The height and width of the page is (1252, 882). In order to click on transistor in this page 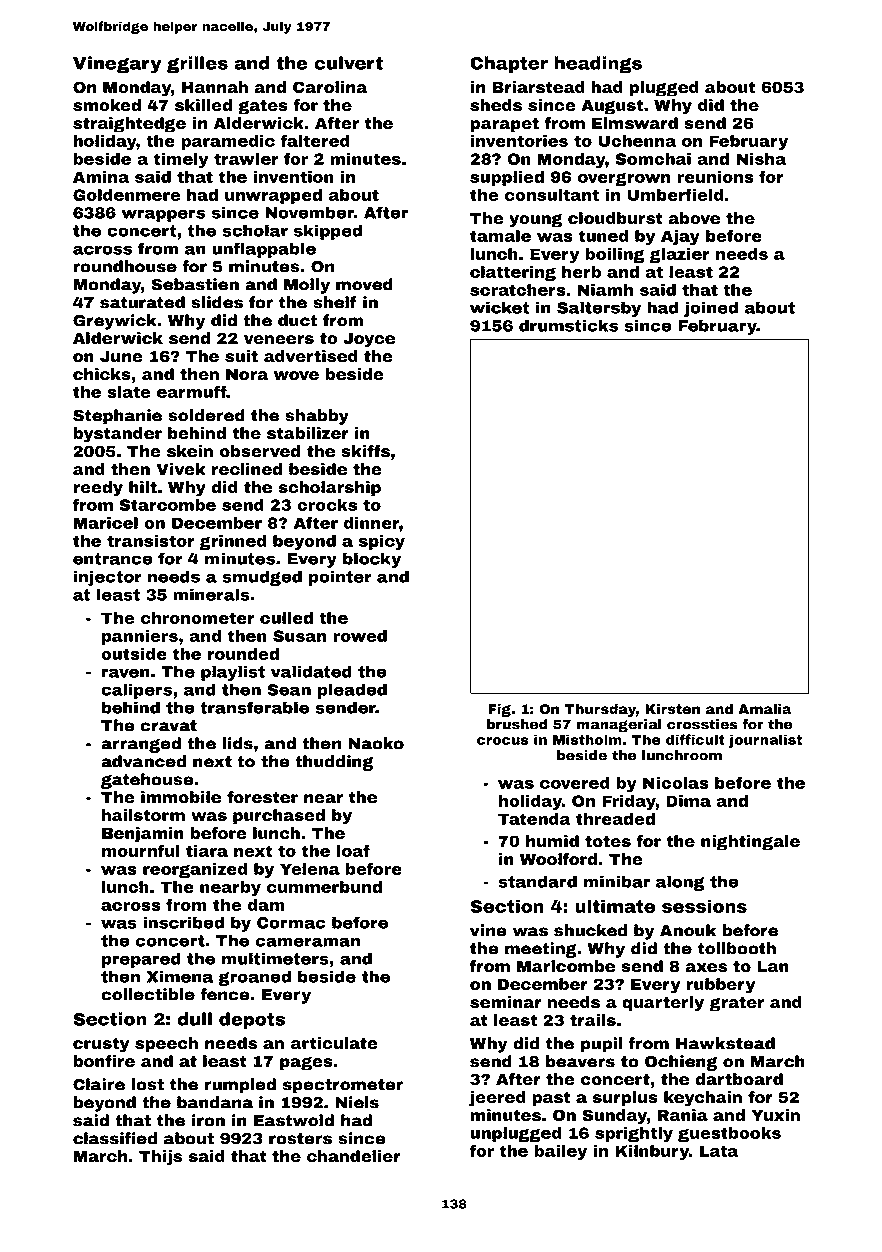, I will do `click(151, 541)`.
